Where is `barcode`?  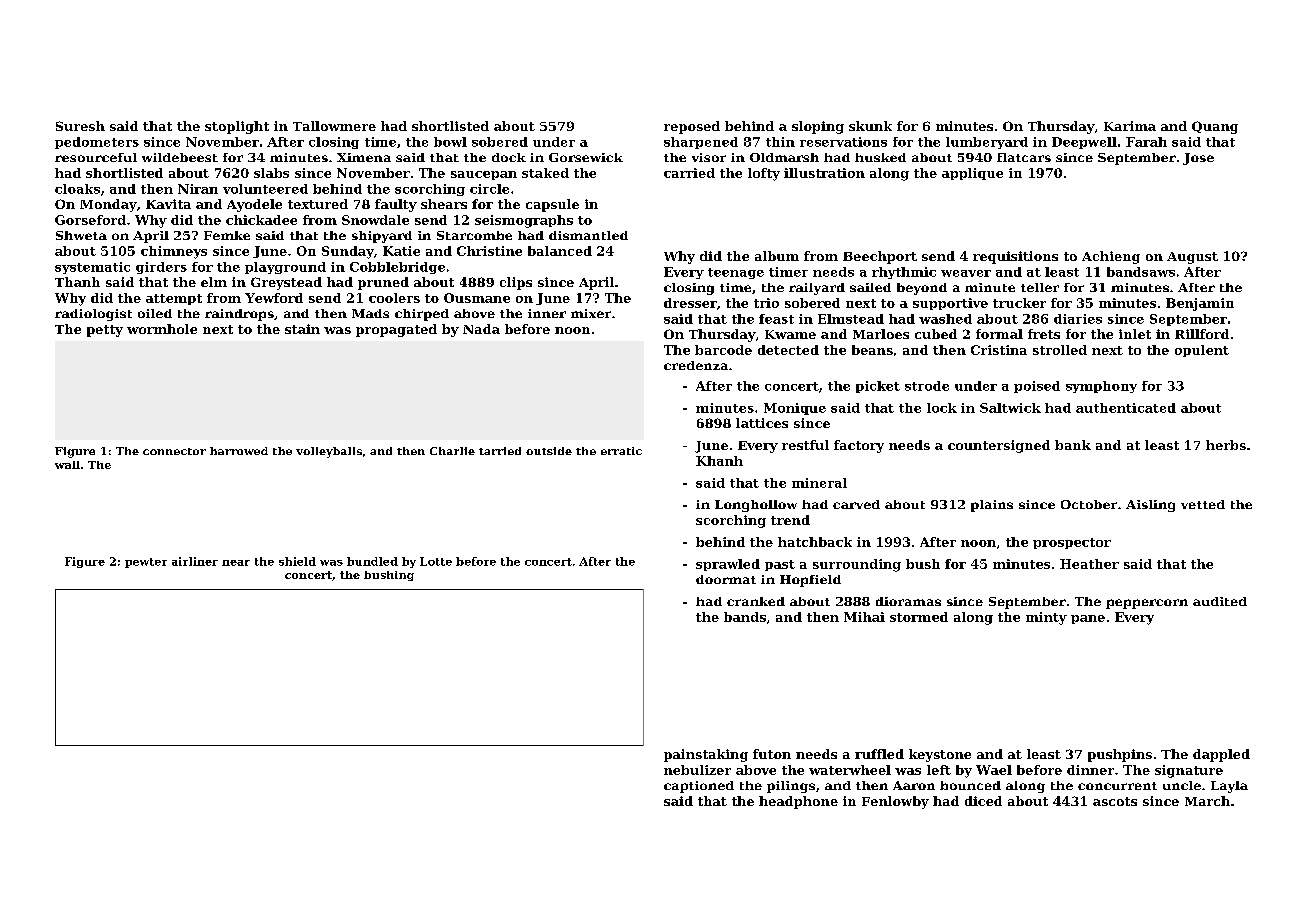
barcode is located at coordinates (723, 350).
